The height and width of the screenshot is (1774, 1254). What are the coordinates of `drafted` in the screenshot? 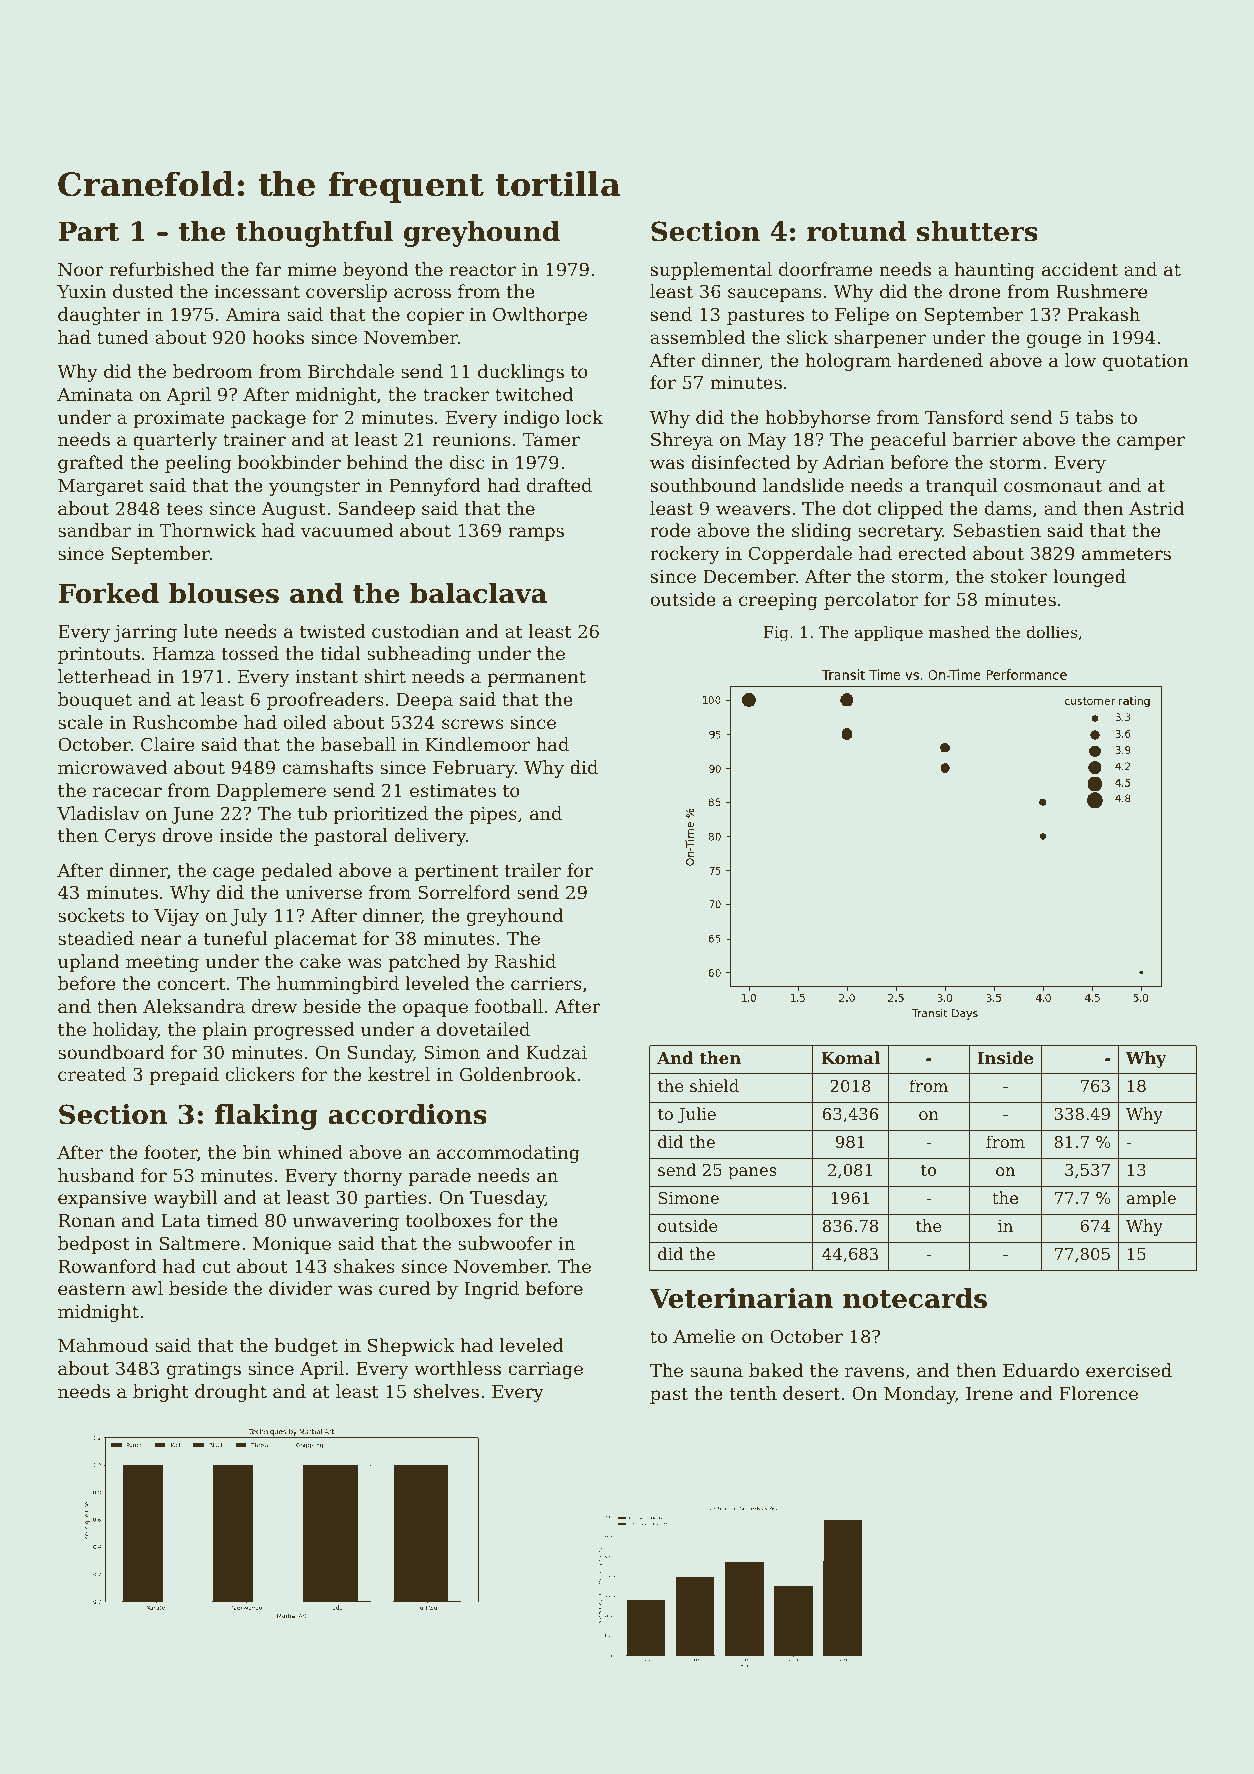 It's located at (559, 485).
